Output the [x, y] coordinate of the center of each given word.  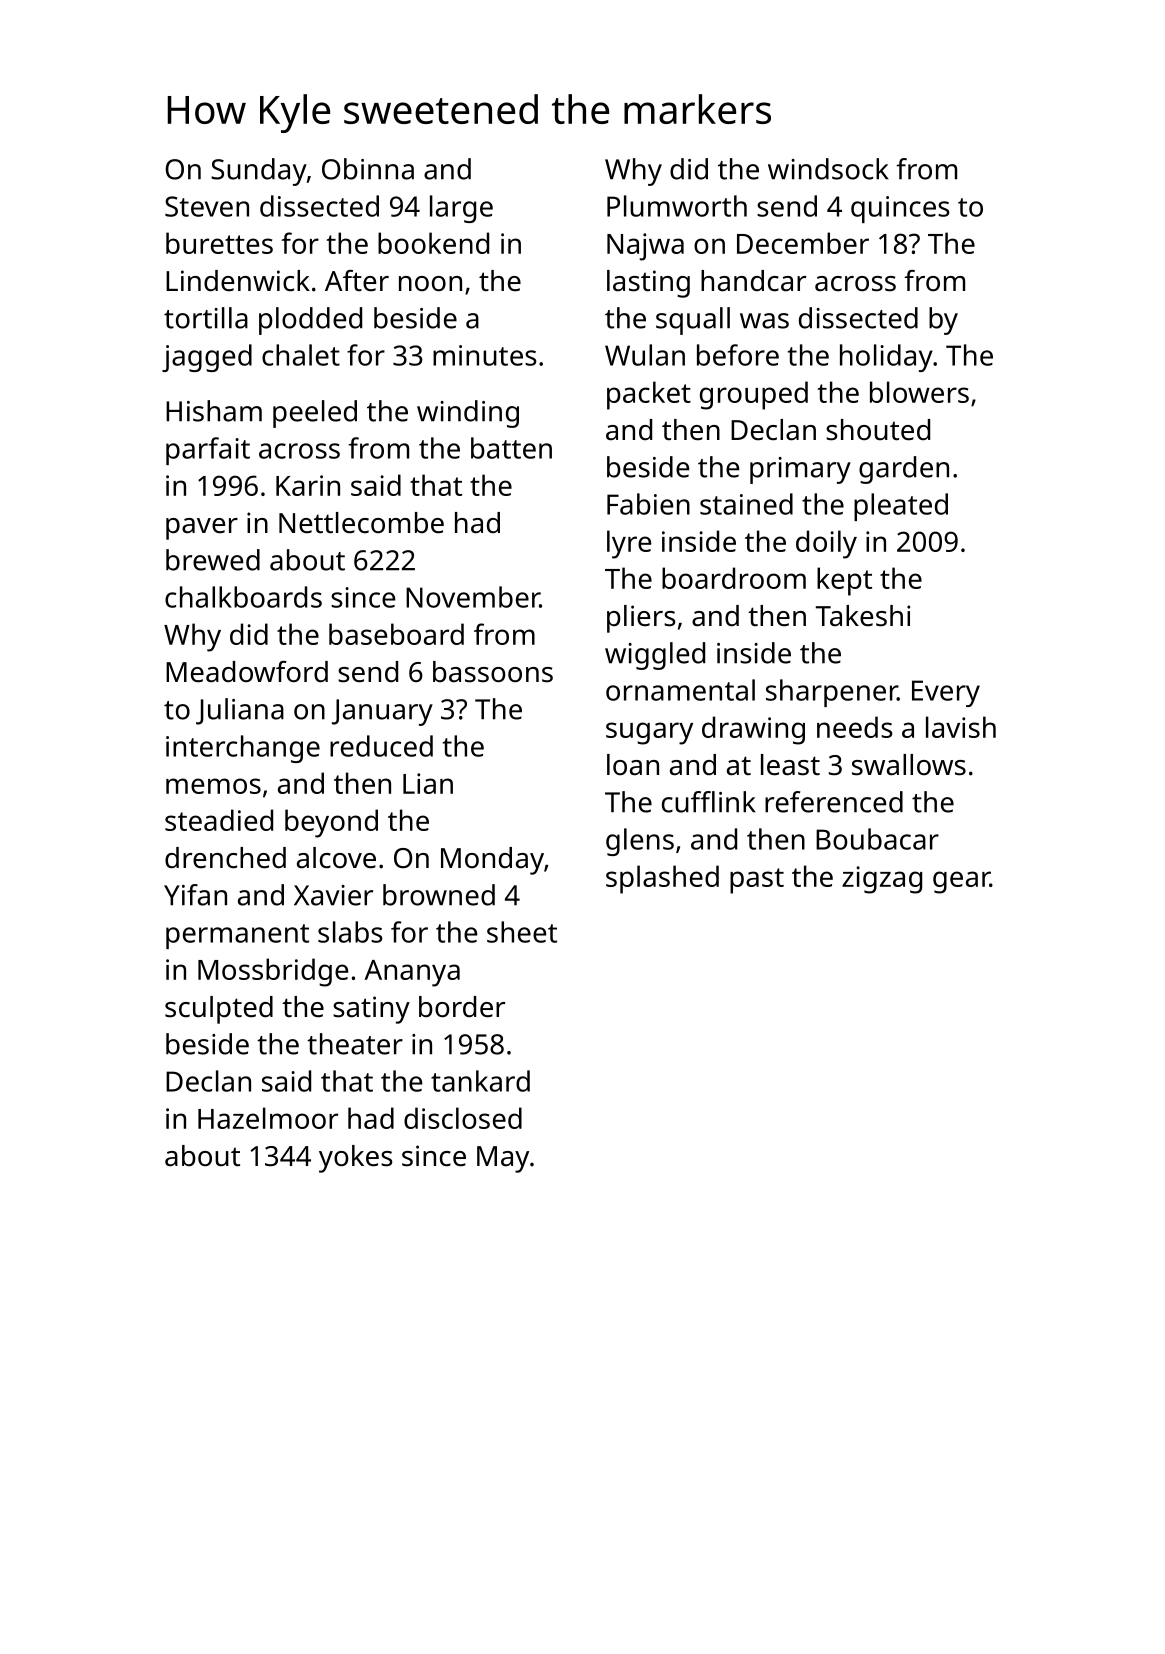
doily [826, 544]
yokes [355, 1159]
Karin [308, 485]
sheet [522, 932]
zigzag [882, 880]
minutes [485, 355]
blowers [919, 392]
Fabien [648, 504]
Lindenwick [238, 281]
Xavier [333, 895]
